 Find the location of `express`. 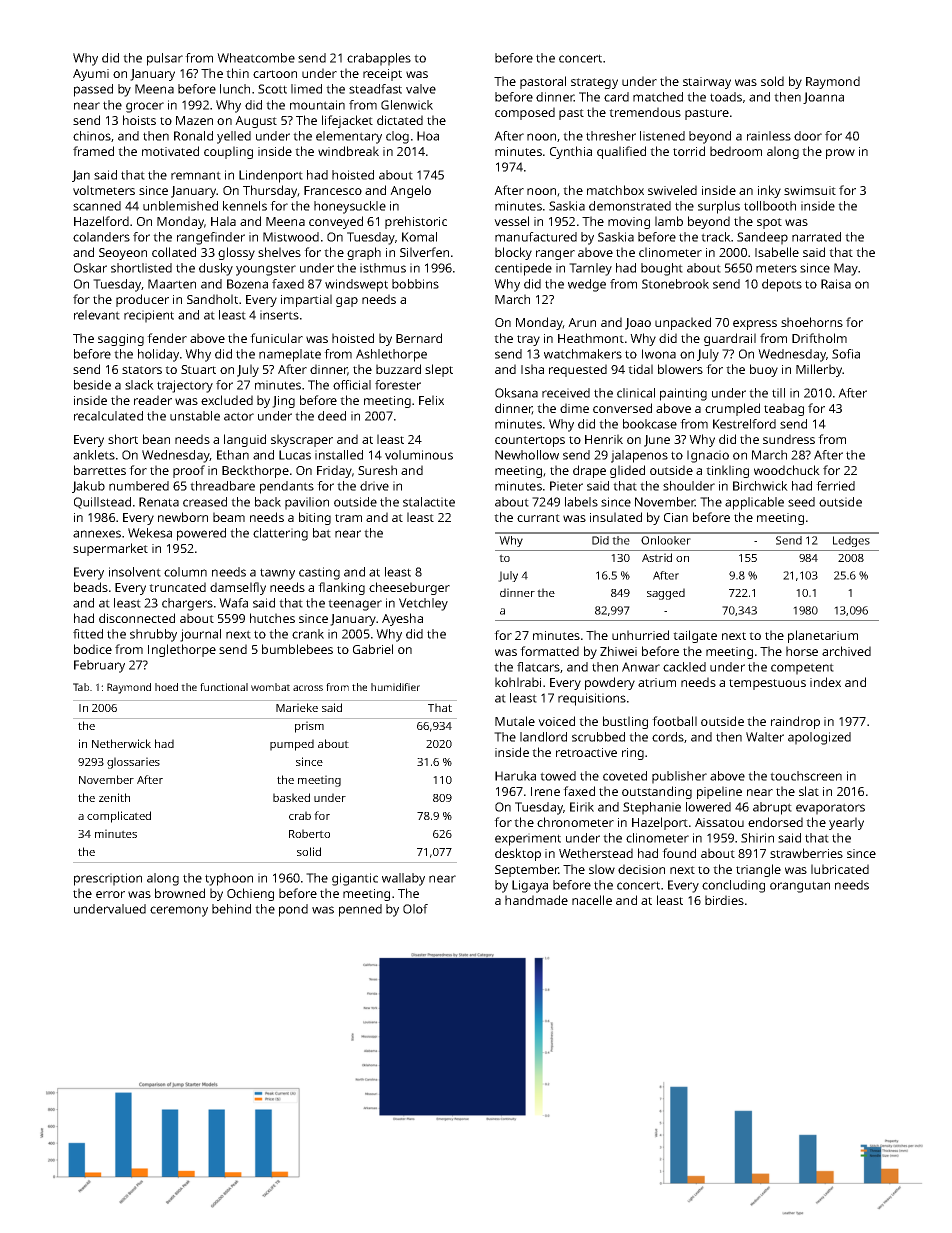

express is located at coordinates (755, 325).
